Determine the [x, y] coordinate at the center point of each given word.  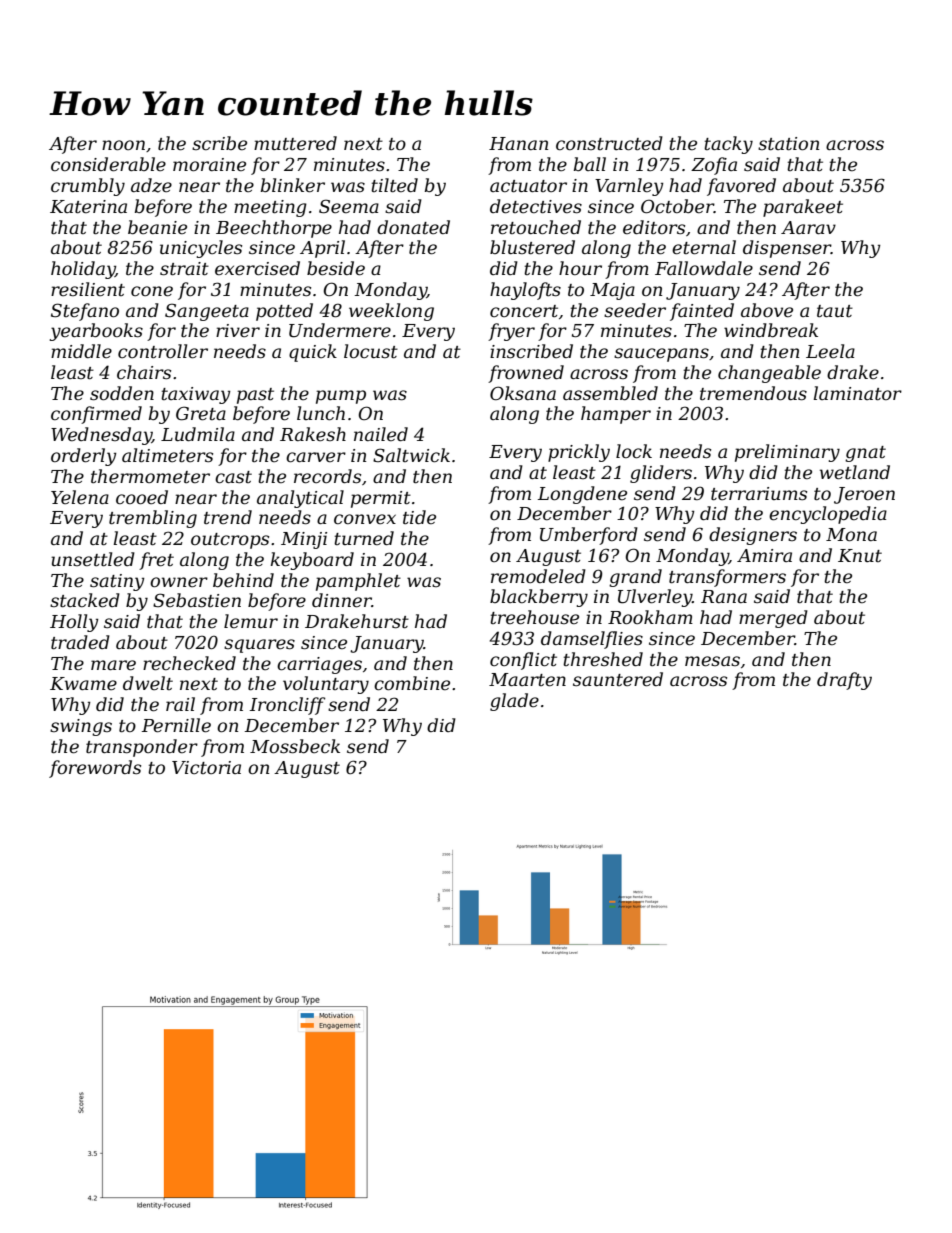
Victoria [206, 767]
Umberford [589, 536]
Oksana [523, 393]
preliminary [787, 453]
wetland [855, 472]
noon [123, 145]
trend [228, 517]
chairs [144, 372]
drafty [844, 681]
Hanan [519, 143]
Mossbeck [295, 746]
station [789, 144]
